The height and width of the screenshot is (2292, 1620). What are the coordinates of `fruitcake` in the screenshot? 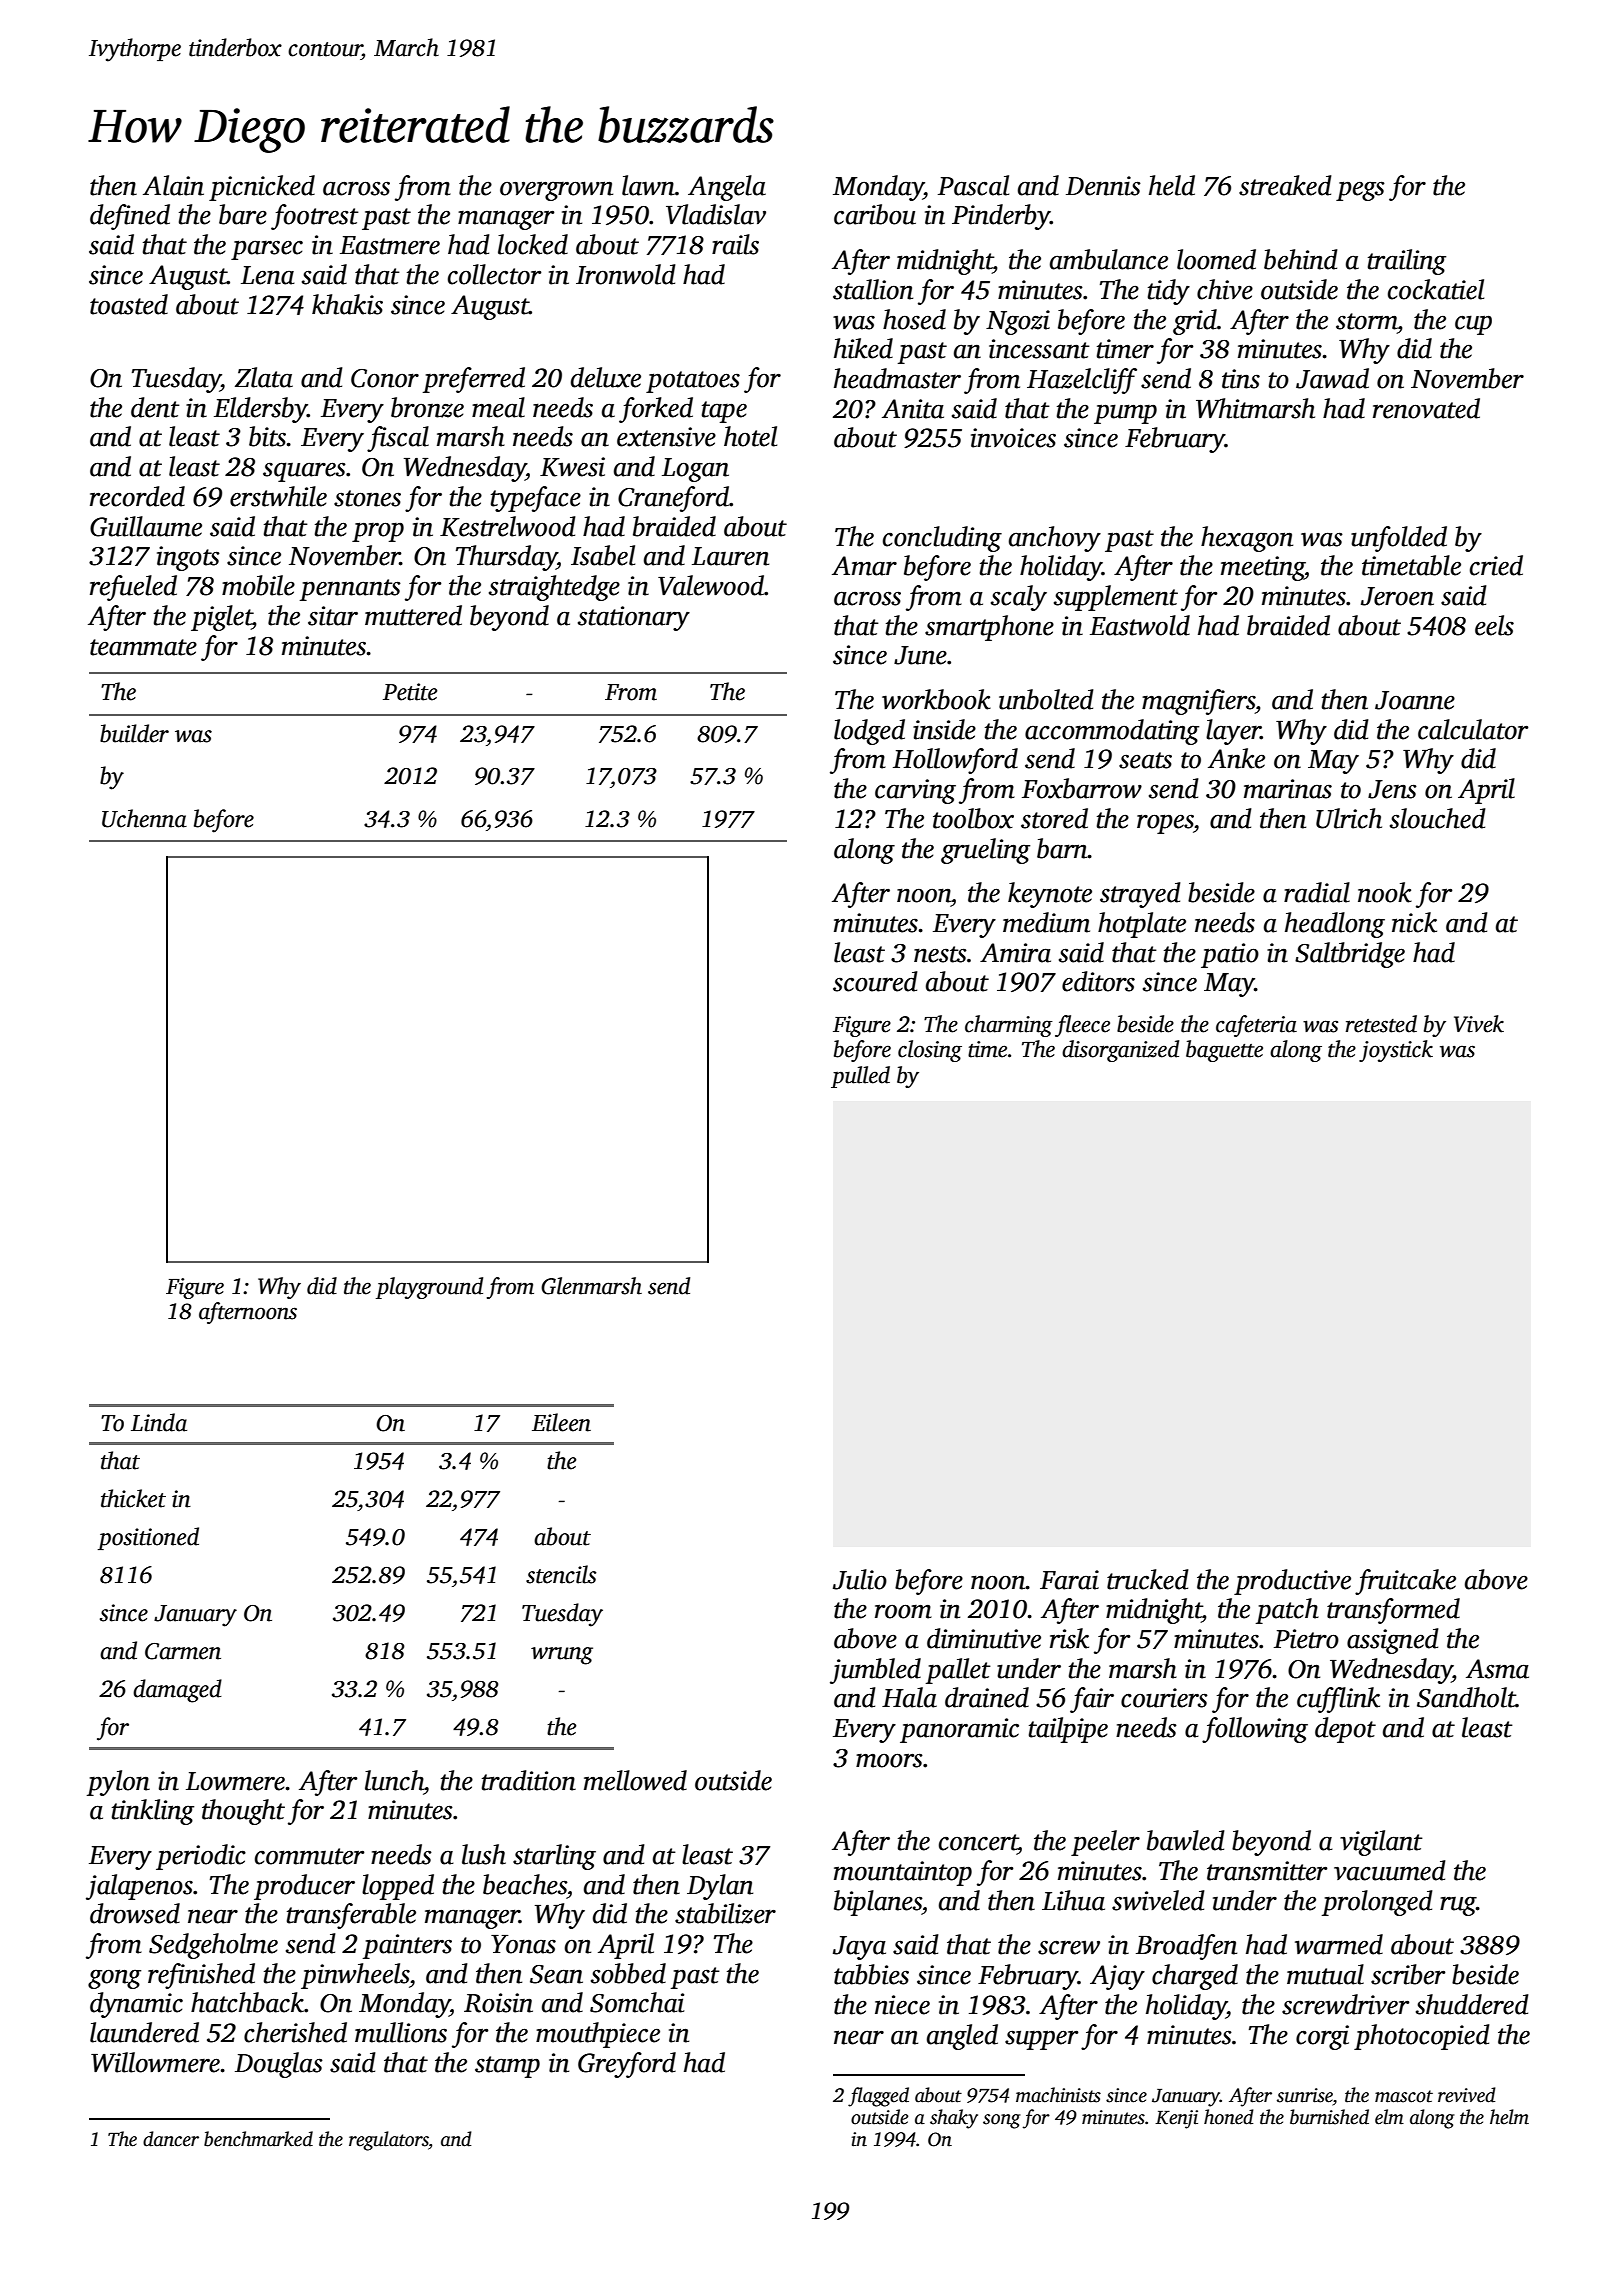 It's located at (1405, 1582).
